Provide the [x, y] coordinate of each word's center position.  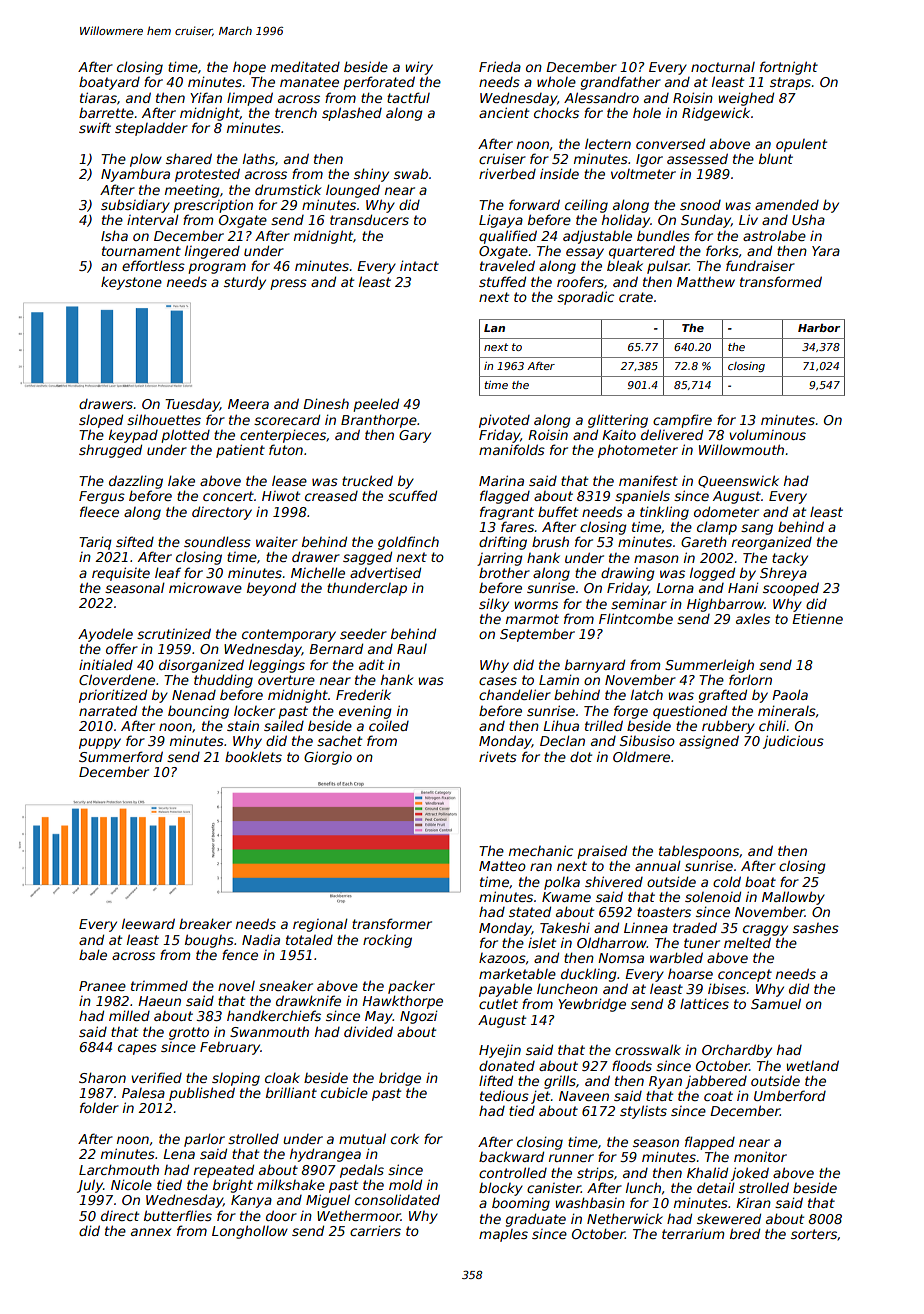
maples [503, 1235]
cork [405, 1138]
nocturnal [723, 67]
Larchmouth [119, 1169]
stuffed [502, 281]
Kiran [753, 1203]
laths [259, 158]
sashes [816, 928]
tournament [141, 251]
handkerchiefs [274, 1015]
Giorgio [328, 758]
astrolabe [774, 235]
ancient [504, 112]
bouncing [198, 712]
